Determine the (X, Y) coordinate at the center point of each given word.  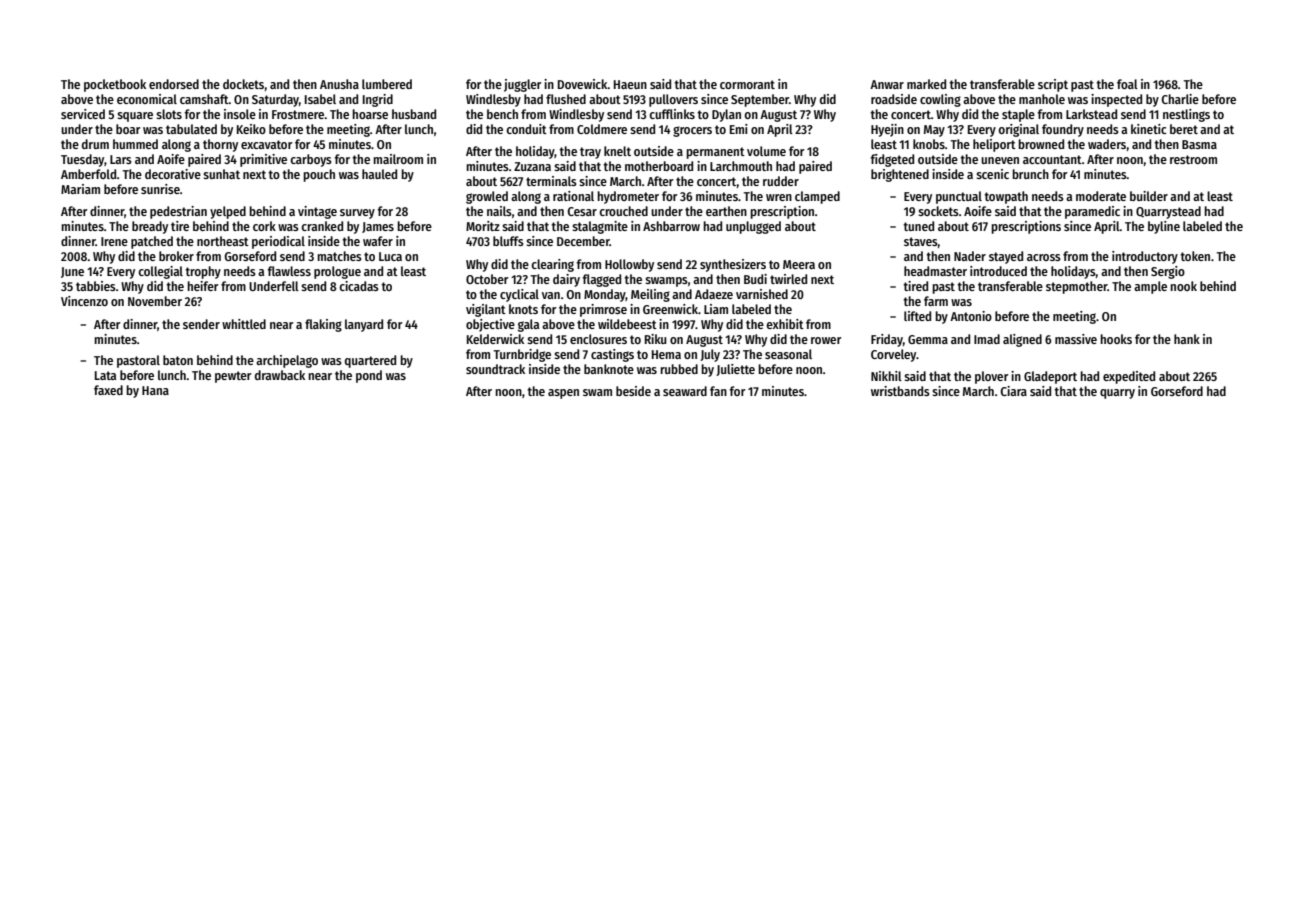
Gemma (928, 339)
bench (502, 114)
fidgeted (892, 160)
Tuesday (83, 160)
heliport (994, 145)
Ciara (1013, 391)
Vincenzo (84, 301)
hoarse (370, 114)
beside (633, 391)
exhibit (785, 324)
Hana (155, 390)
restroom (1193, 159)
